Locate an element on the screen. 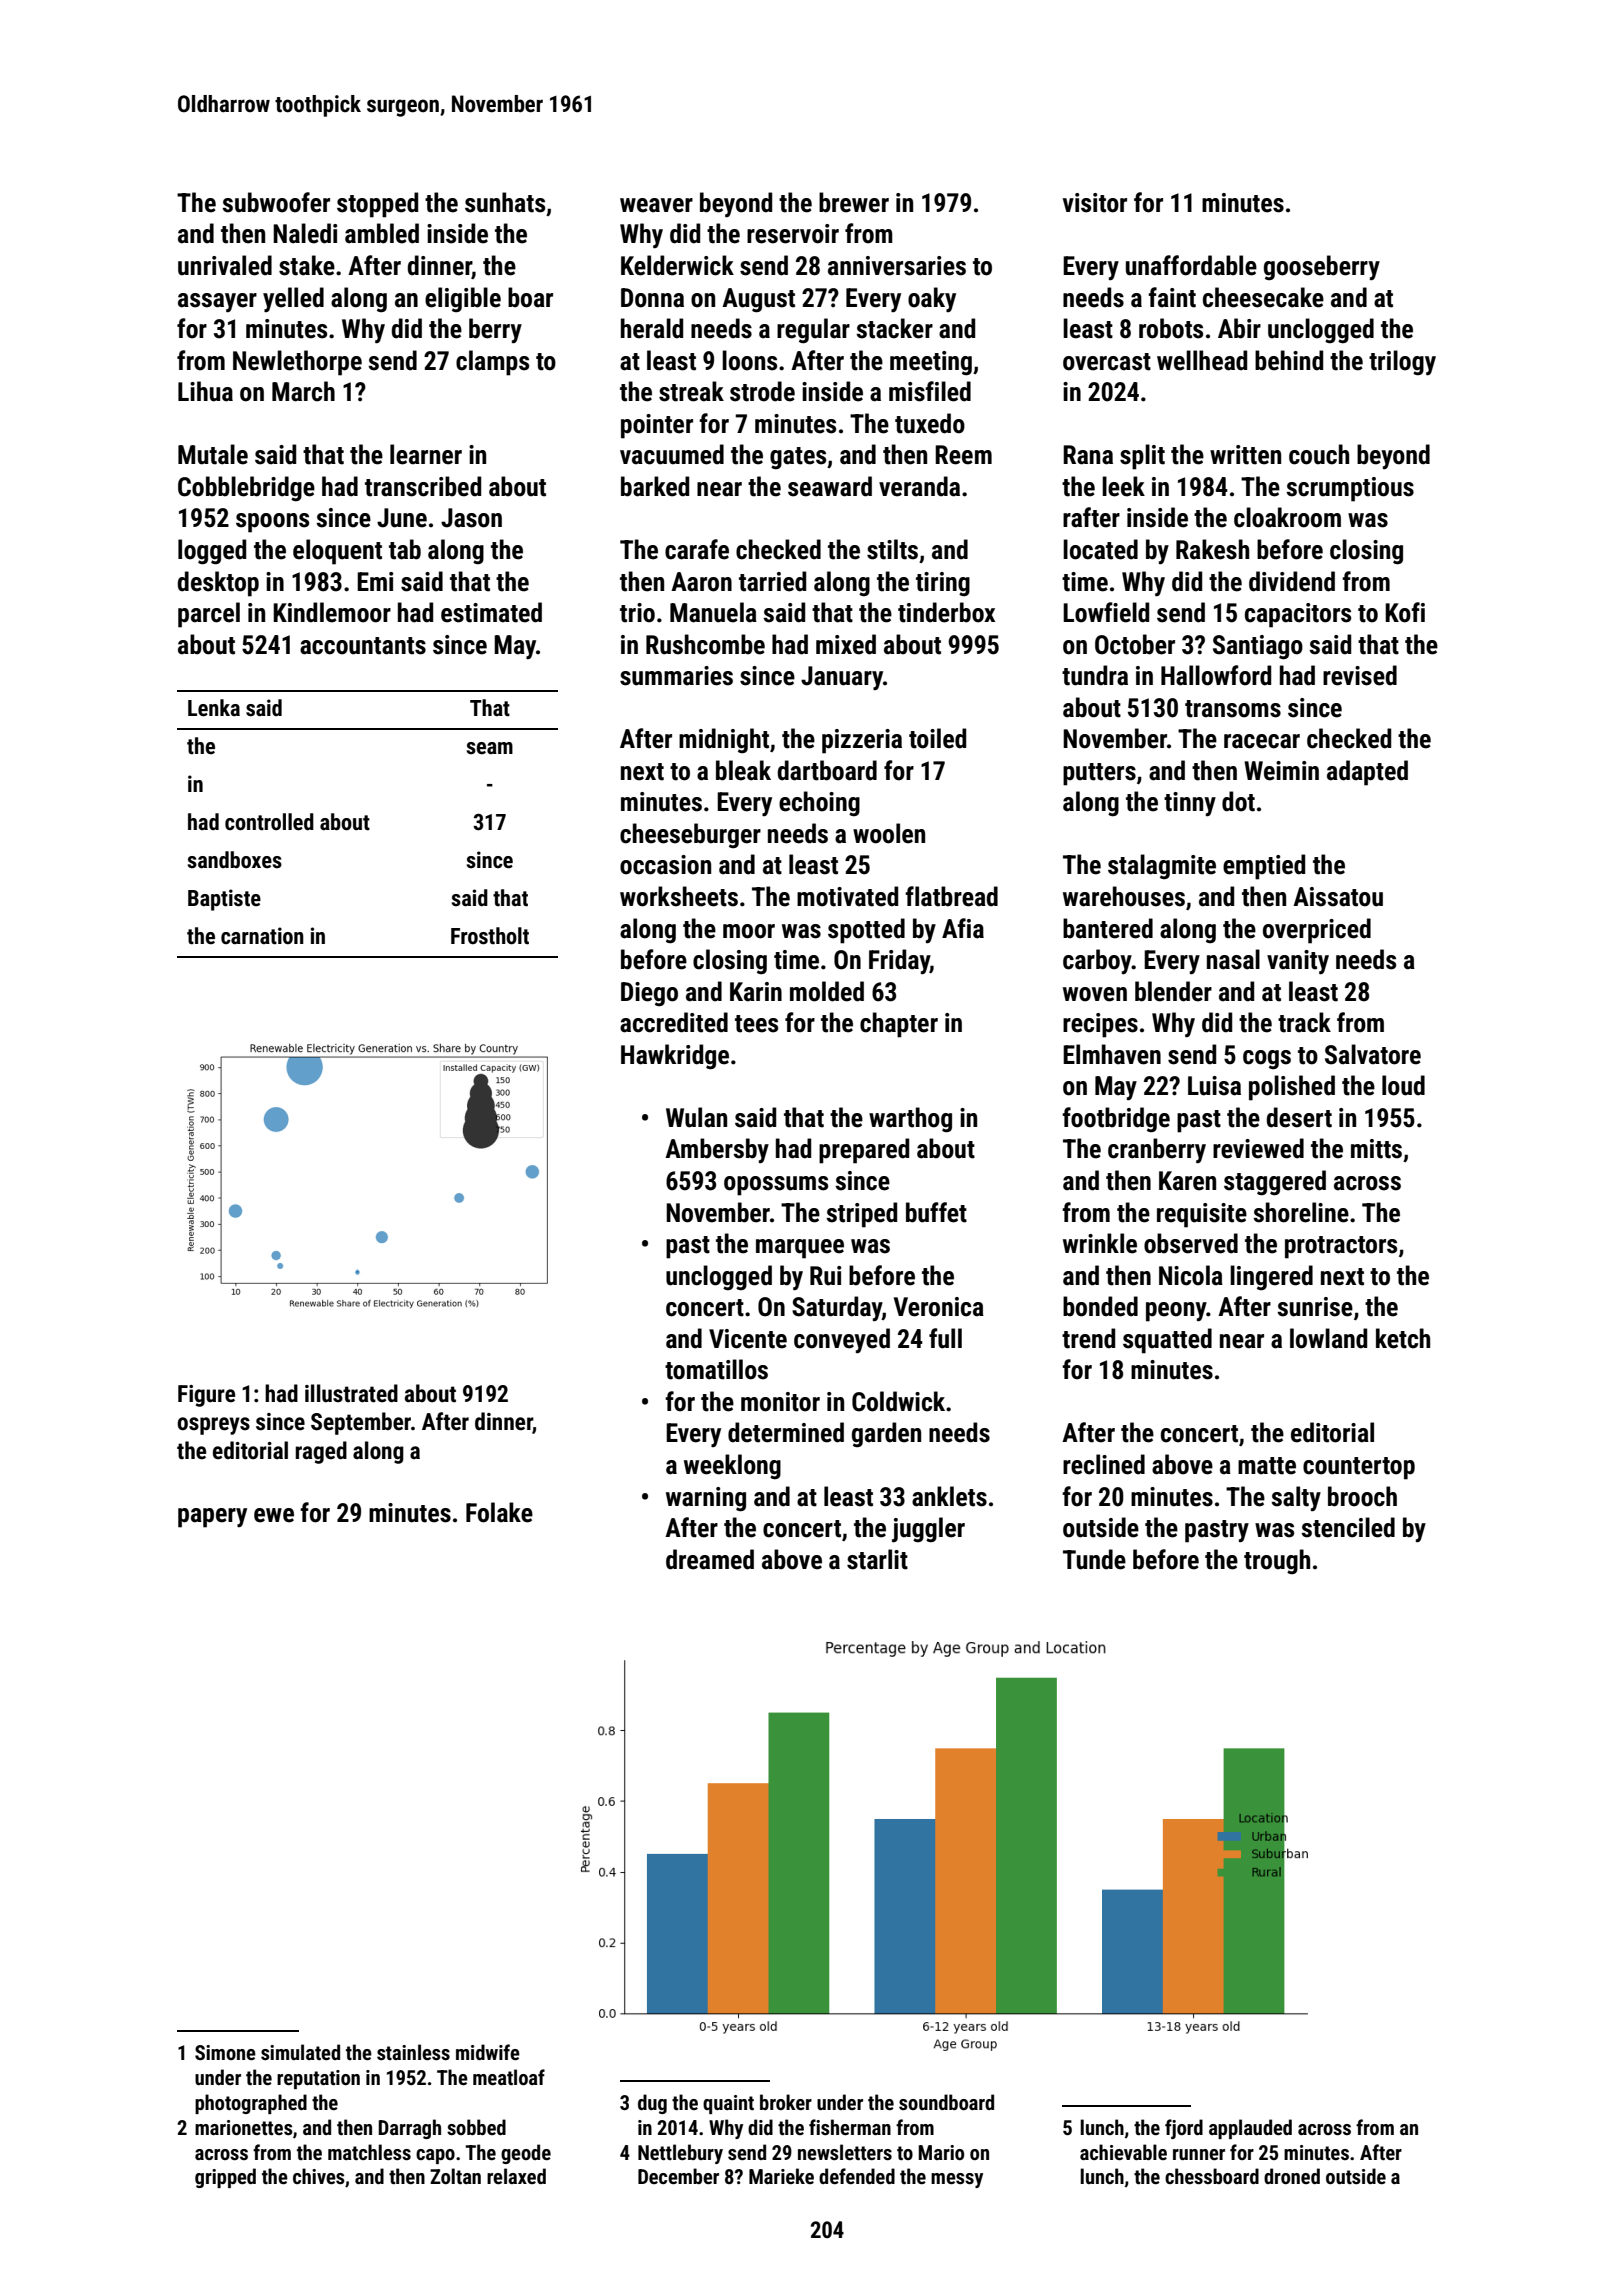 The image size is (1620, 2292). Lihua is located at coordinates (205, 391).
